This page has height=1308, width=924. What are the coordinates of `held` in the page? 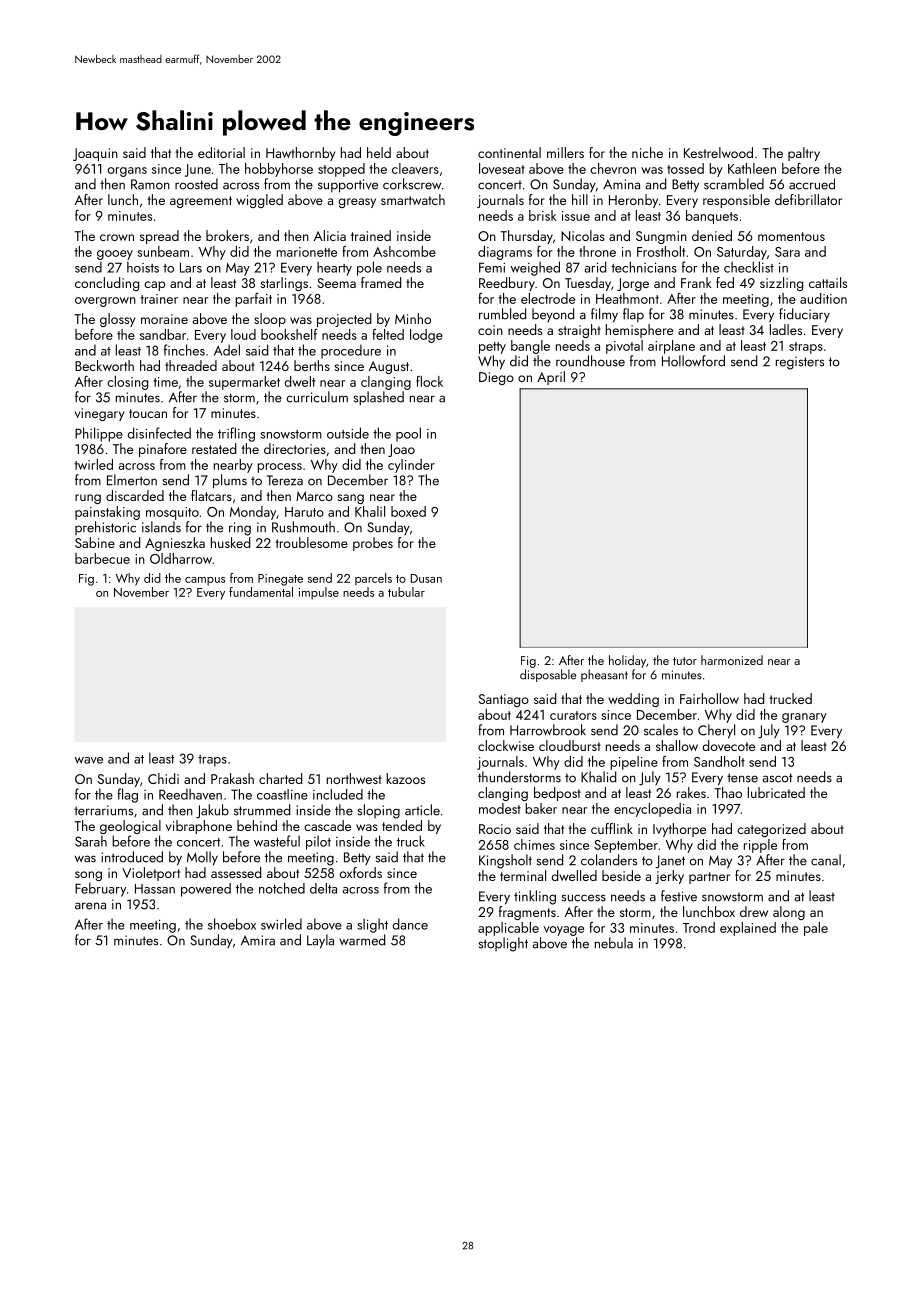 It's located at (379, 152).
